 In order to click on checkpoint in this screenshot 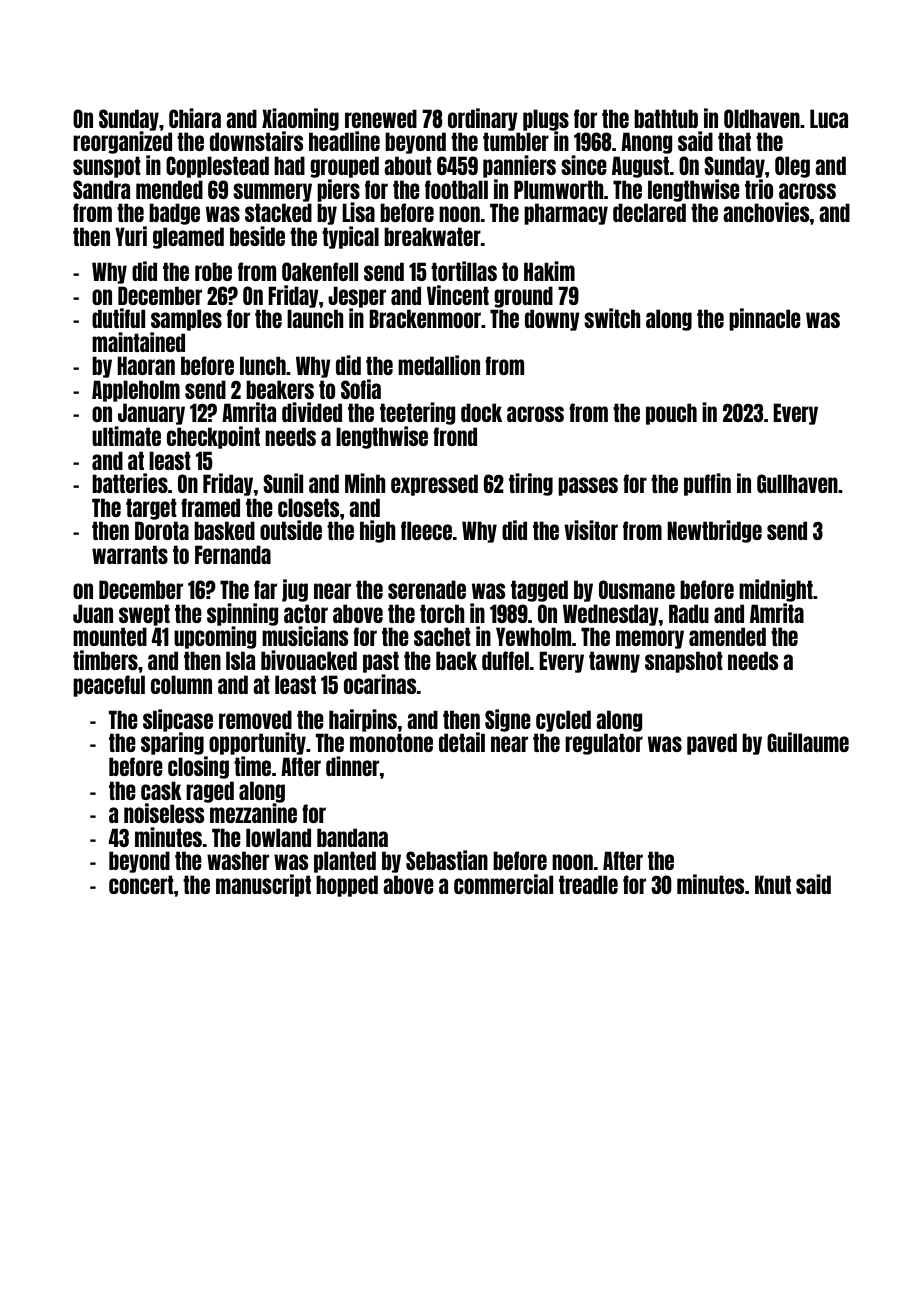, I will do `click(213, 437)`.
